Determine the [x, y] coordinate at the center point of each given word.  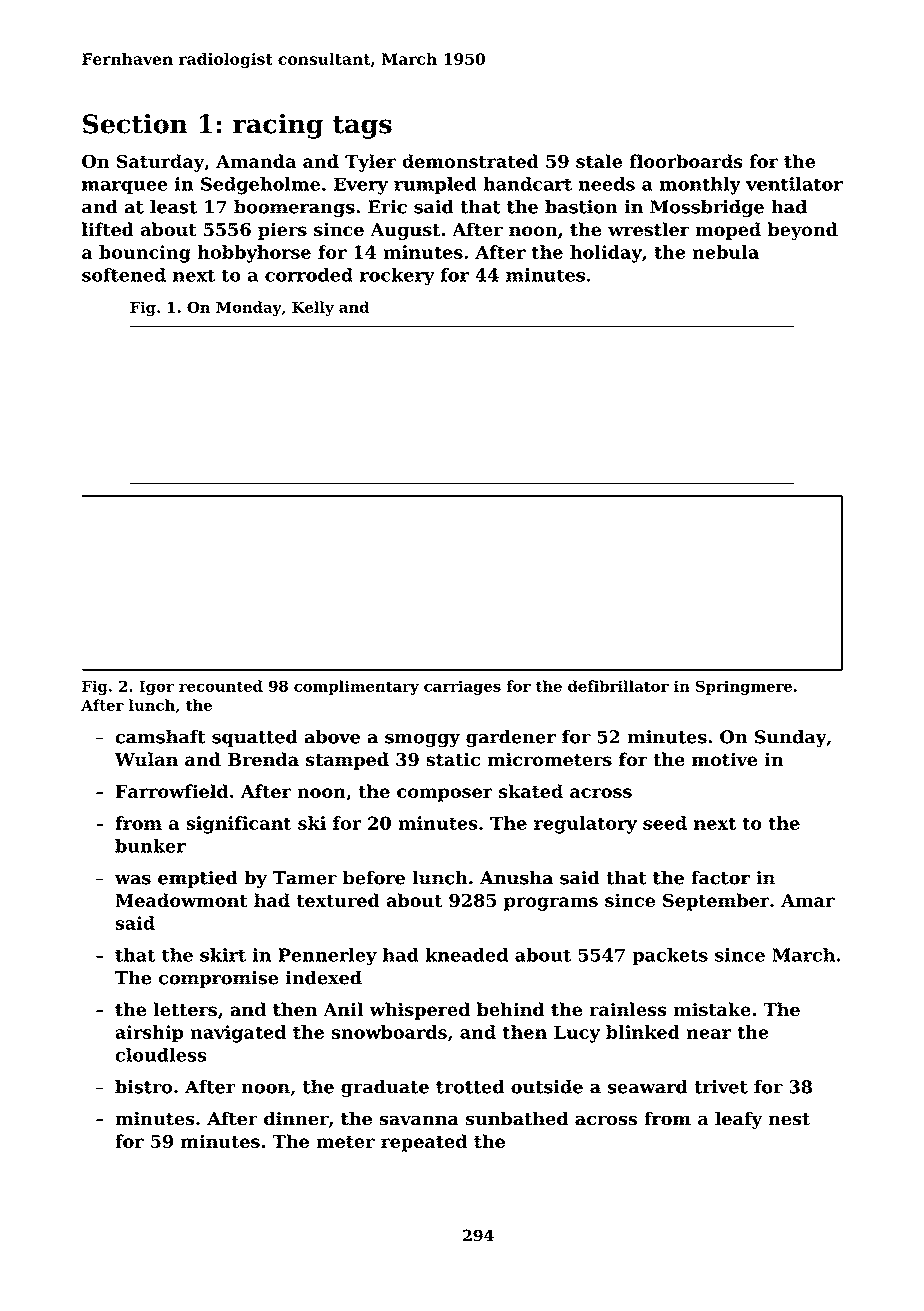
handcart [527, 184]
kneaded [467, 955]
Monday [249, 308]
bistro [144, 1086]
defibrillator [618, 686]
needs [606, 184]
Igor [156, 687]
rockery [397, 277]
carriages [462, 687]
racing [278, 126]
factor [720, 877]
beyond [803, 231]
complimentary [356, 687]
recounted [221, 686]
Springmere [744, 687]
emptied [198, 879]
